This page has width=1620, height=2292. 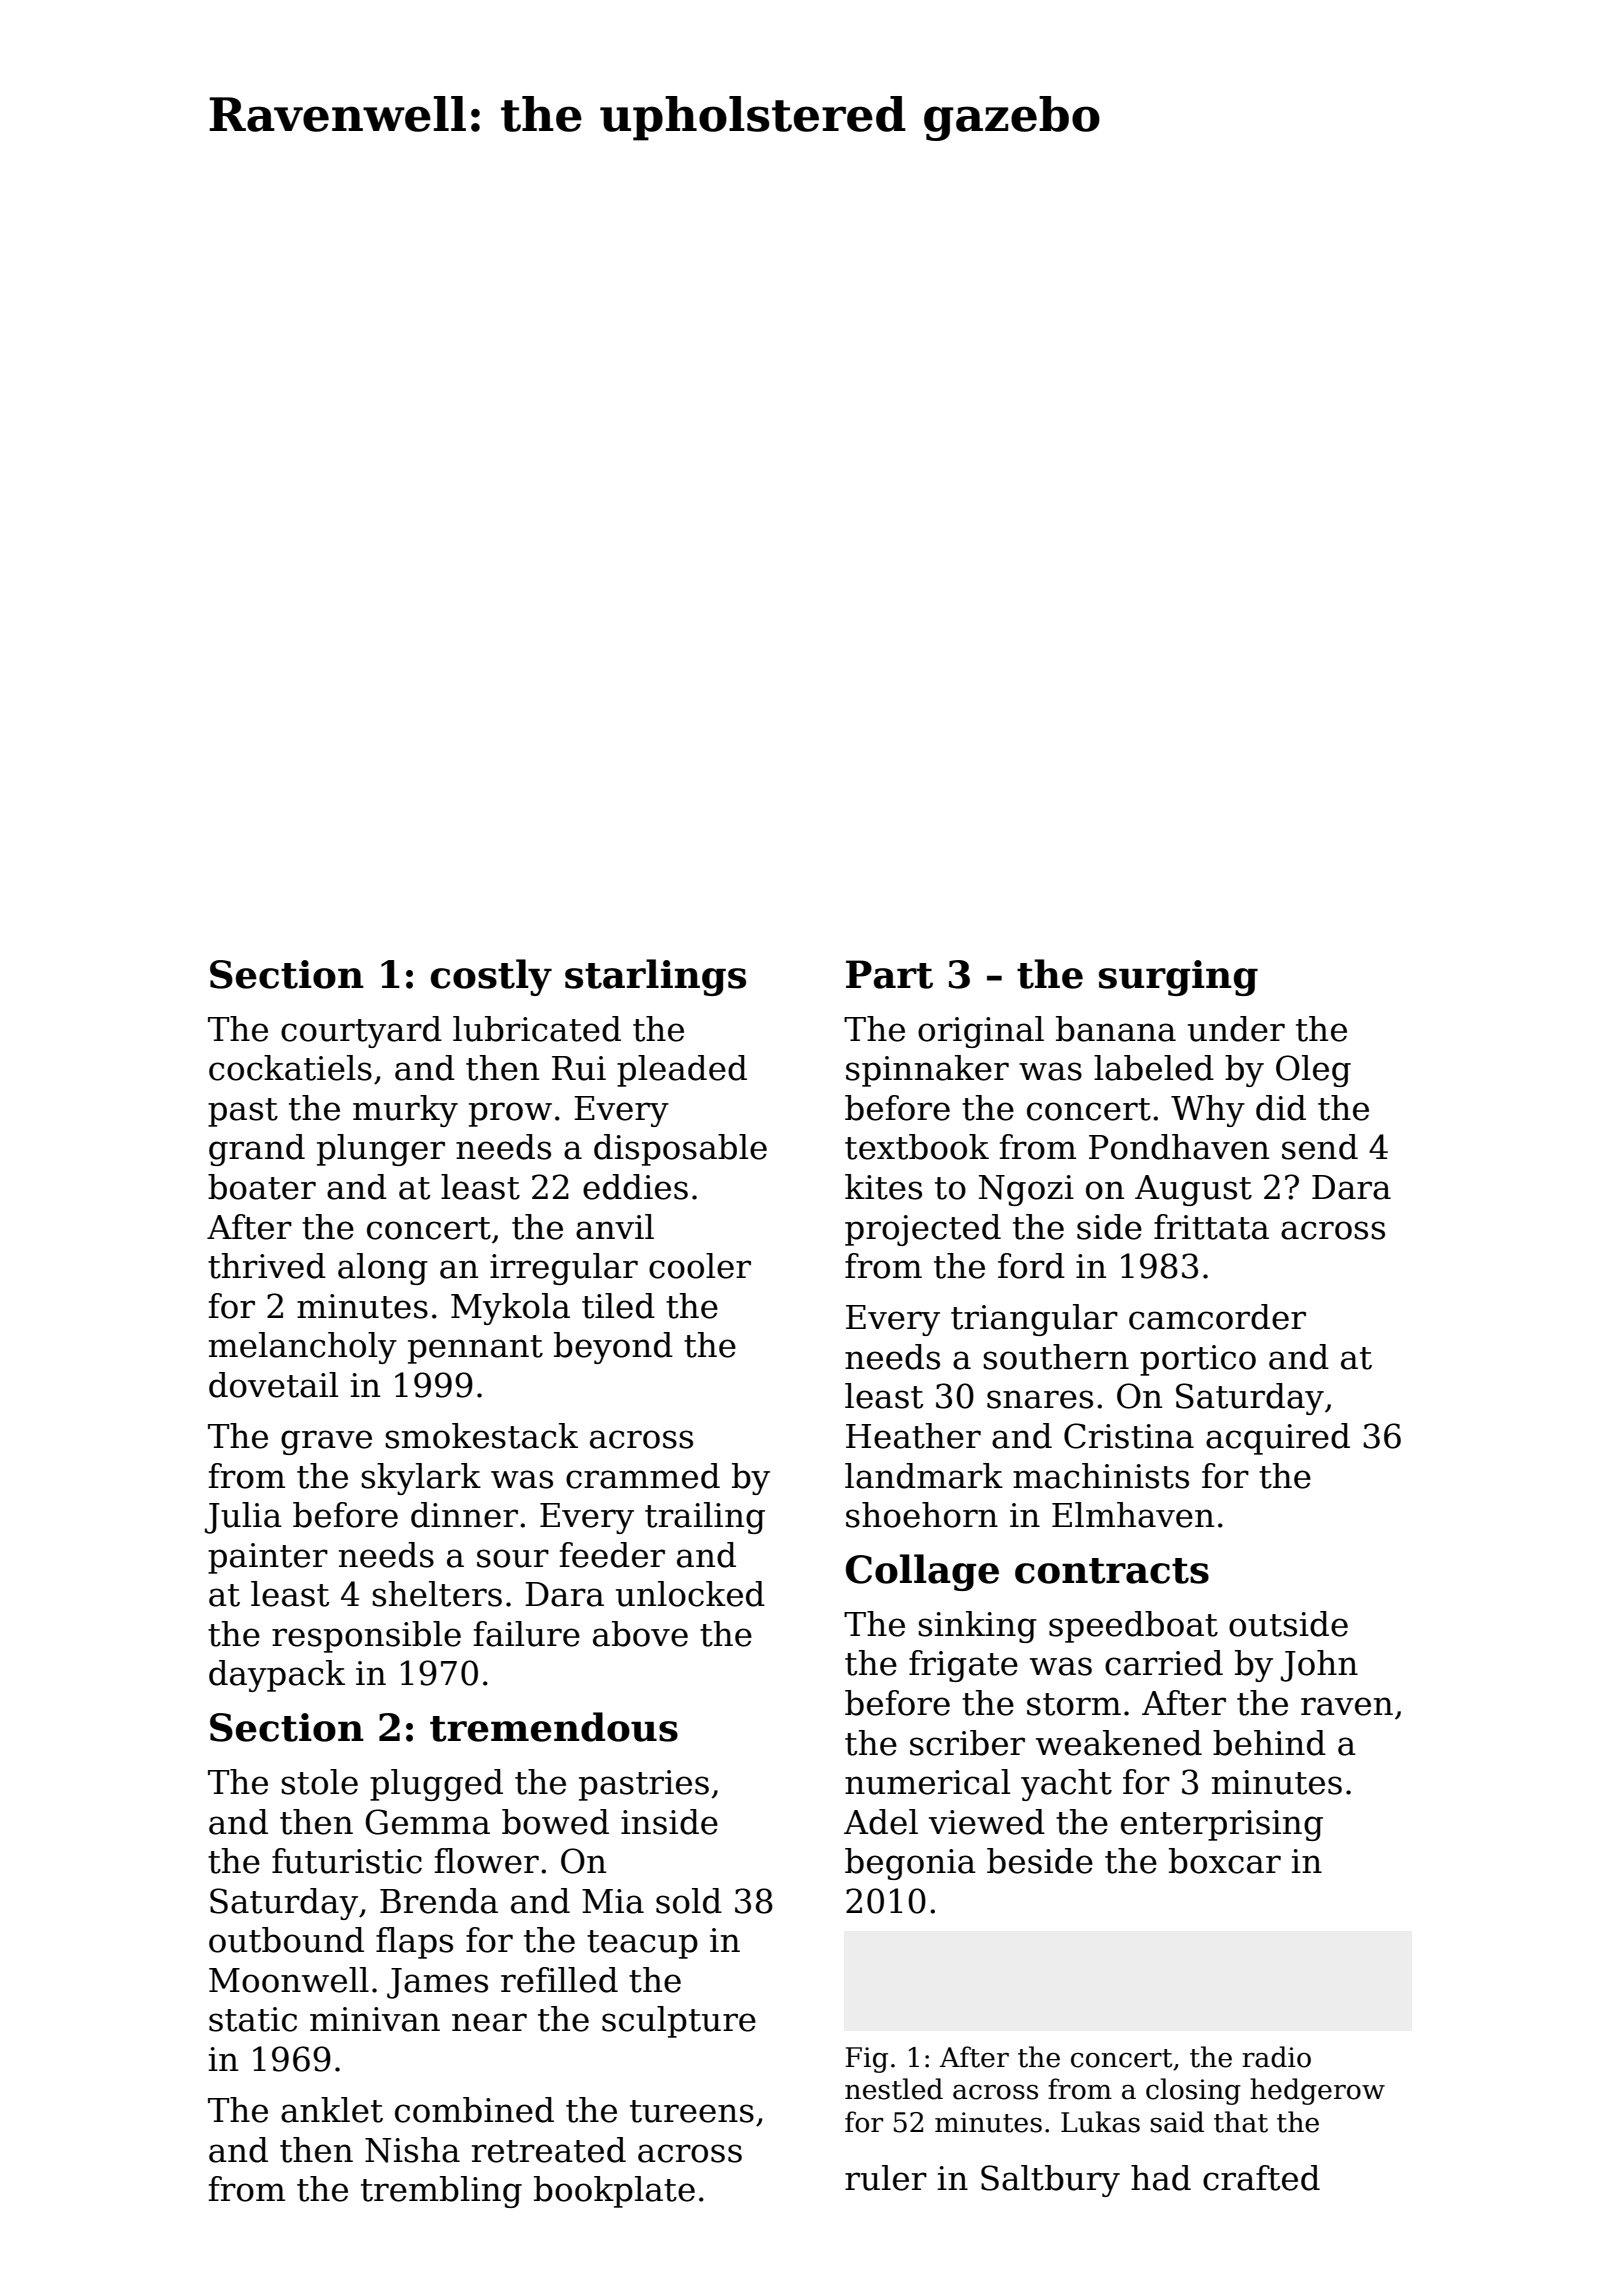 What do you see at coordinates (1319, 1666) in the page?
I see `John` at bounding box center [1319, 1666].
